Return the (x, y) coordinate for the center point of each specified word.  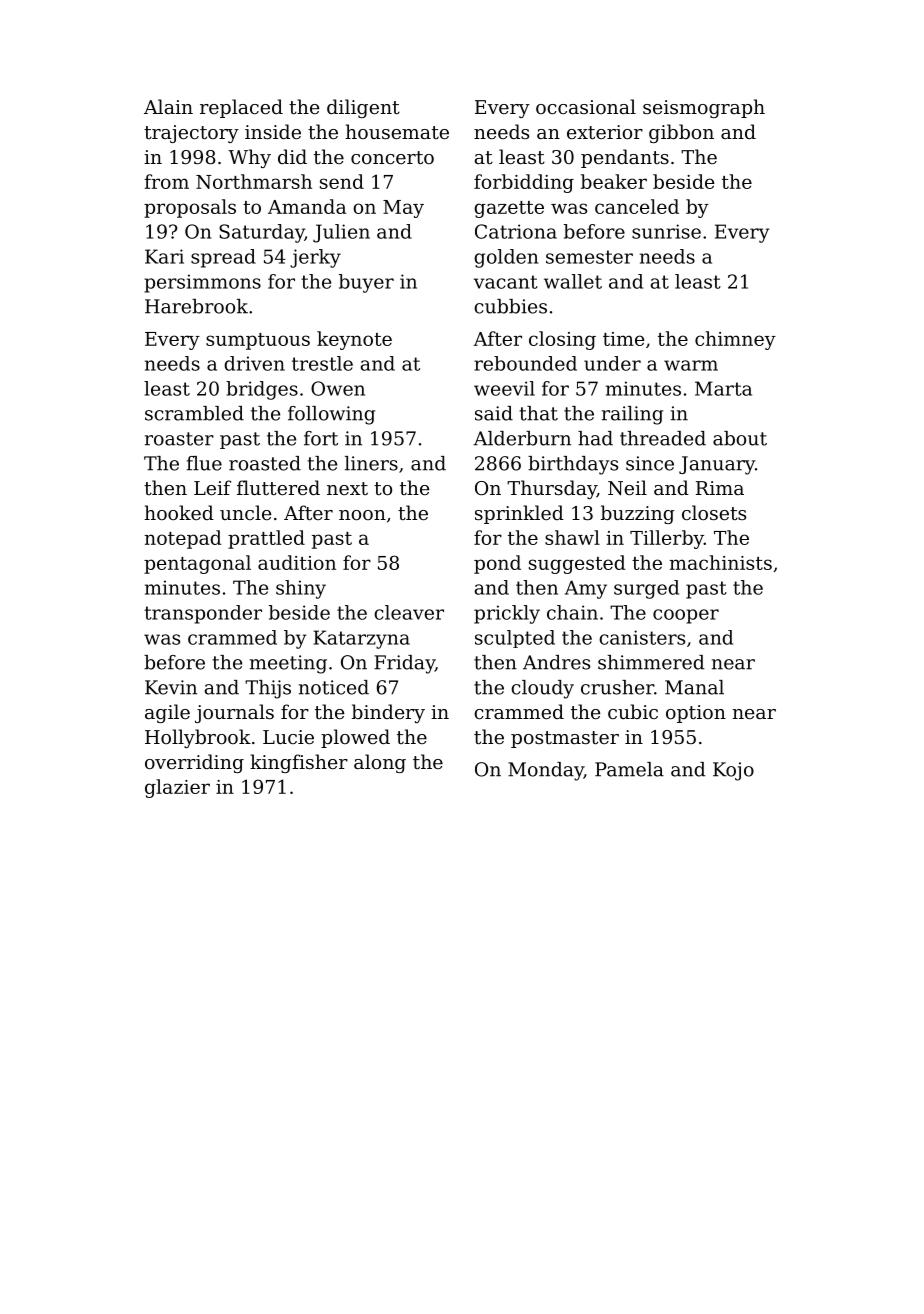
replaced (241, 108)
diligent (363, 108)
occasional (586, 106)
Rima (720, 488)
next (347, 488)
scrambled (194, 413)
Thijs (268, 689)
